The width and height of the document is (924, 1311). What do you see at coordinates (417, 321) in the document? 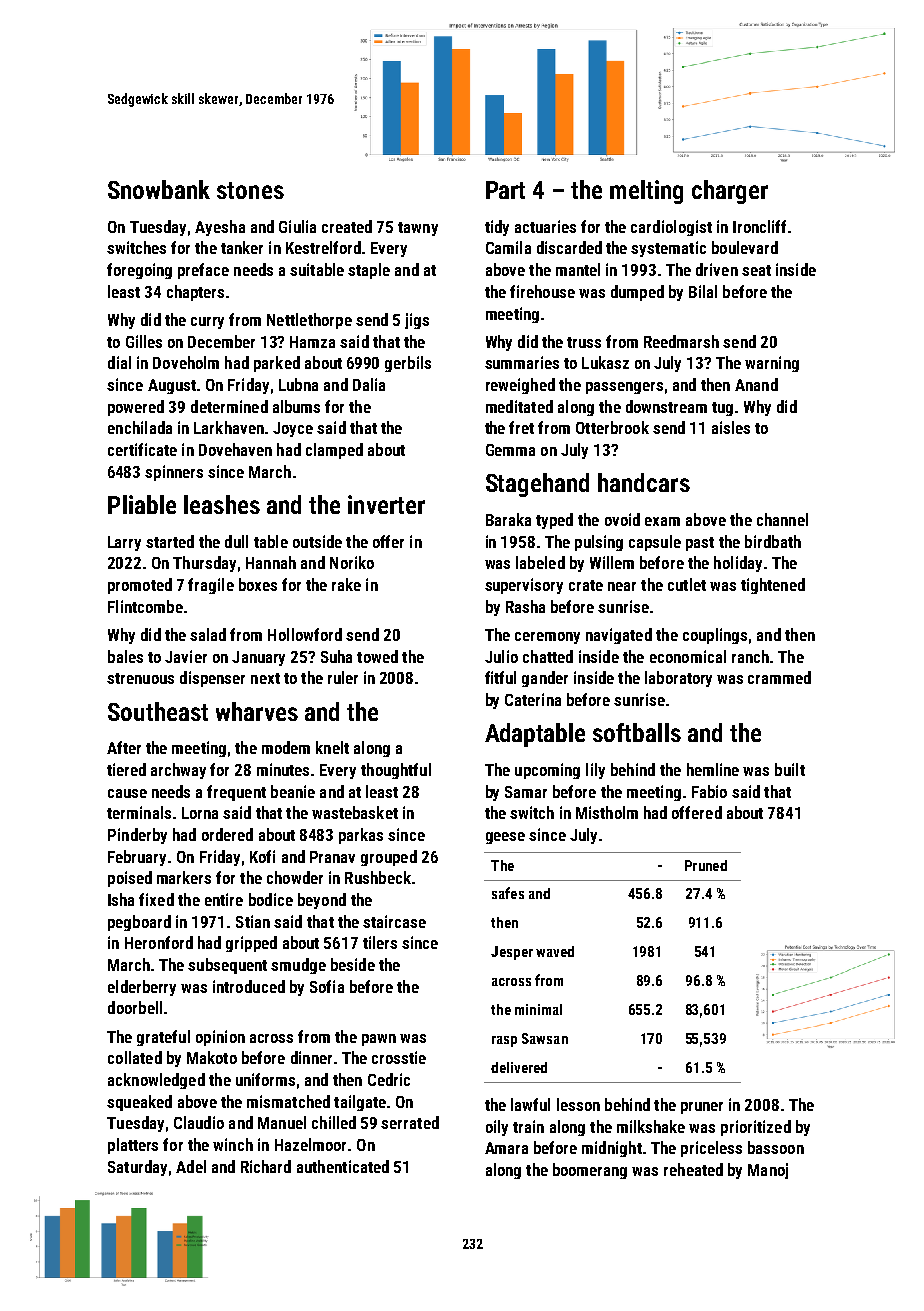
I see `jigs` at bounding box center [417, 321].
